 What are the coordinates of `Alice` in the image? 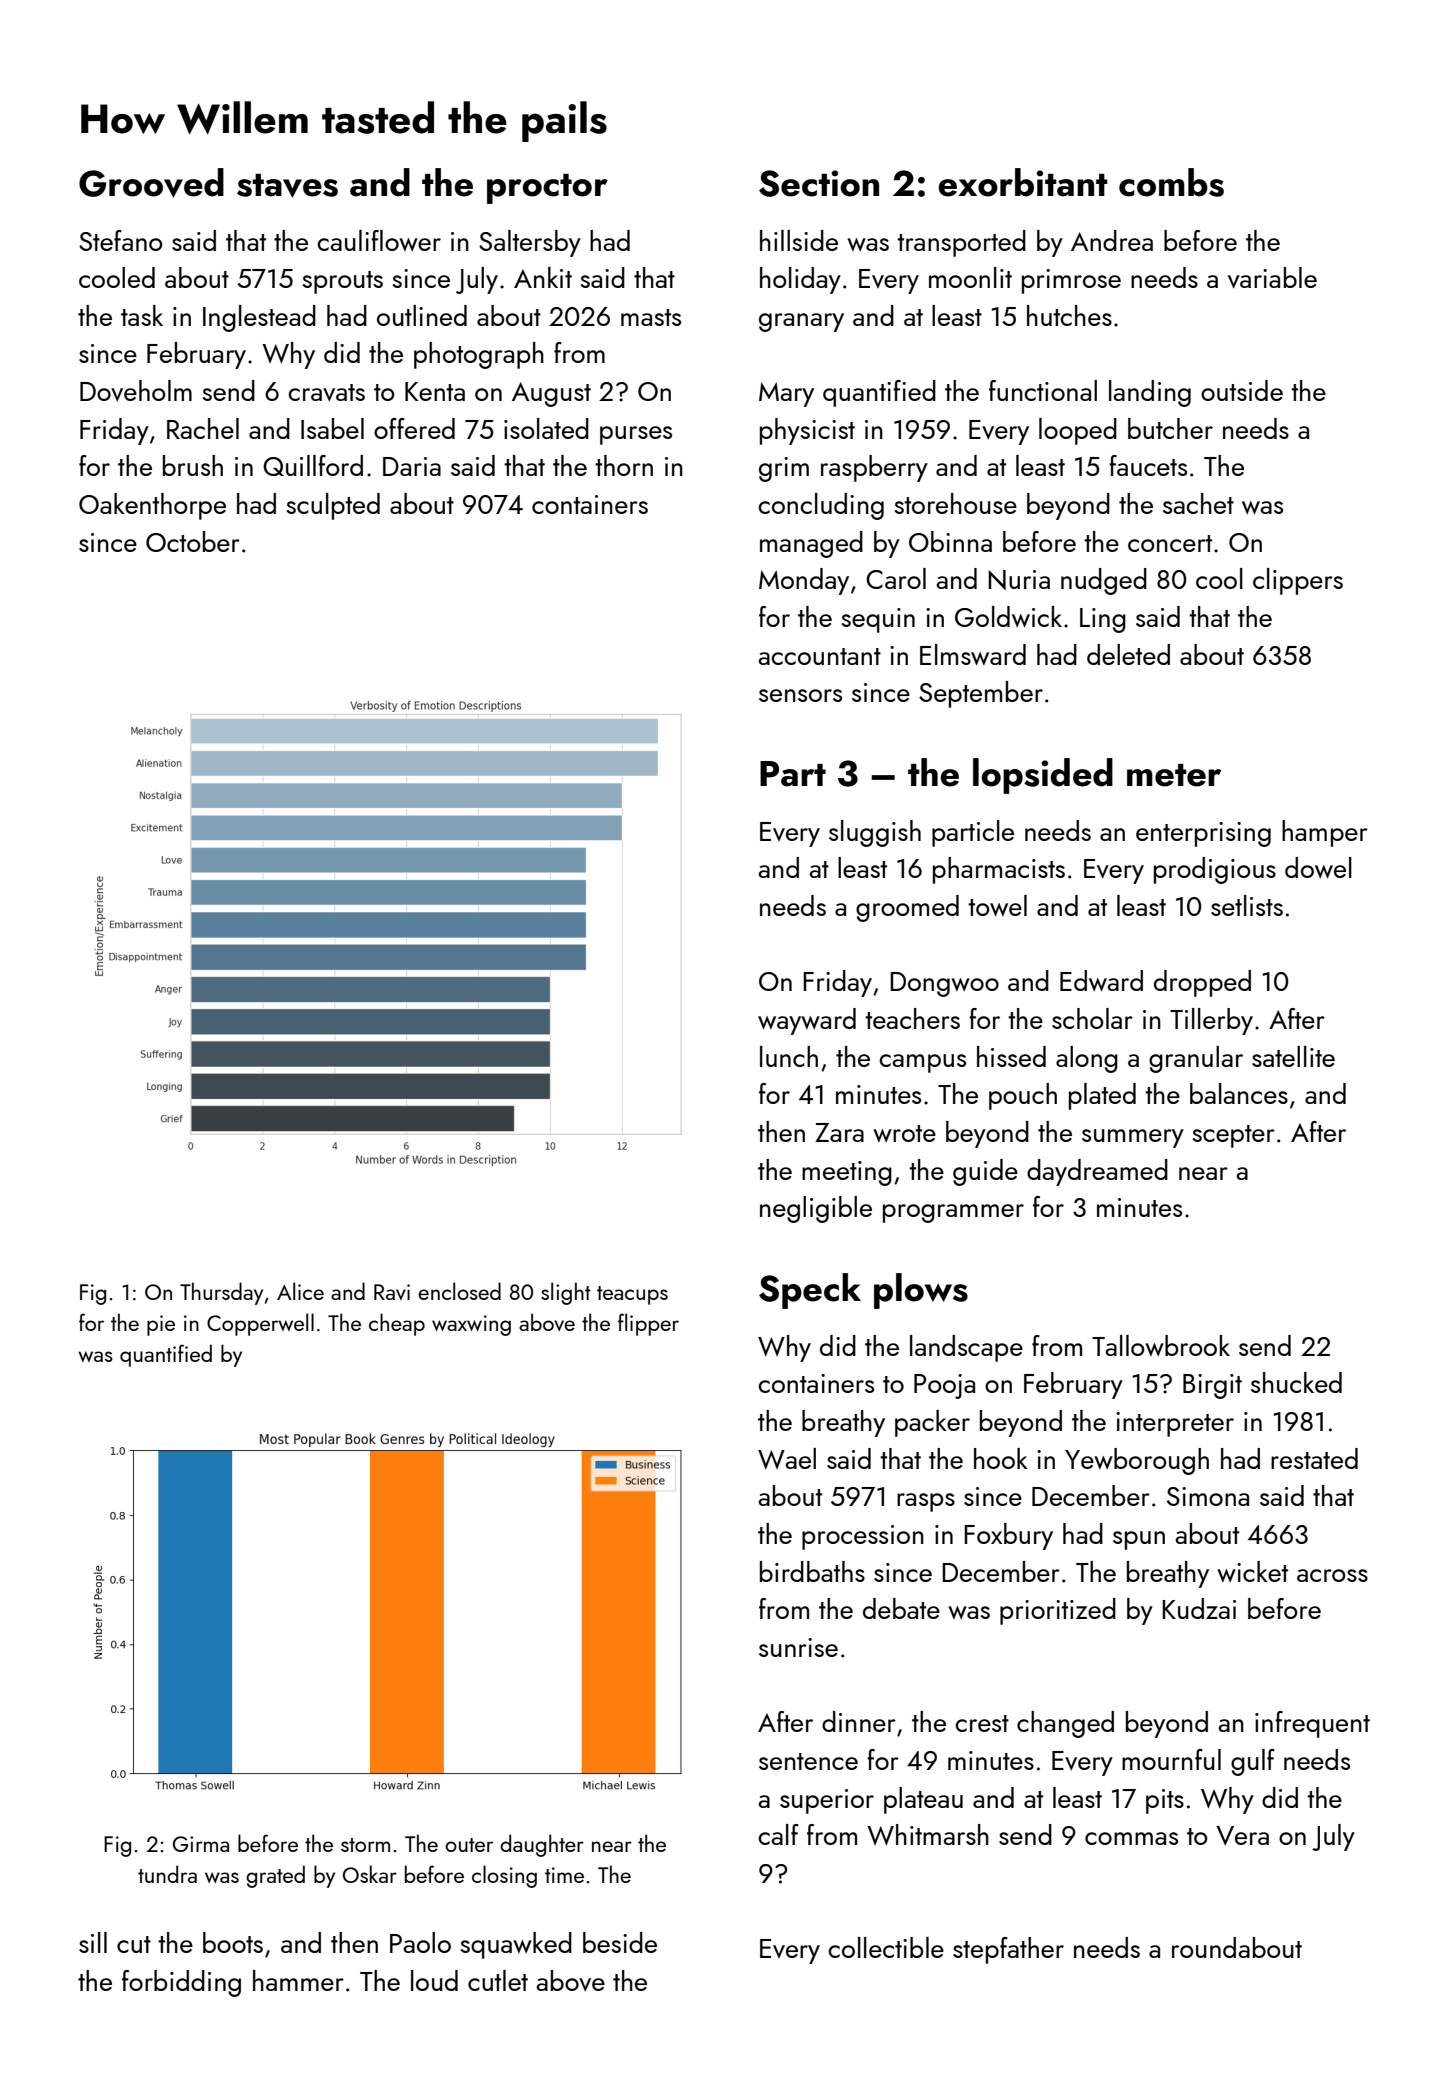 It's located at (300, 1291).
